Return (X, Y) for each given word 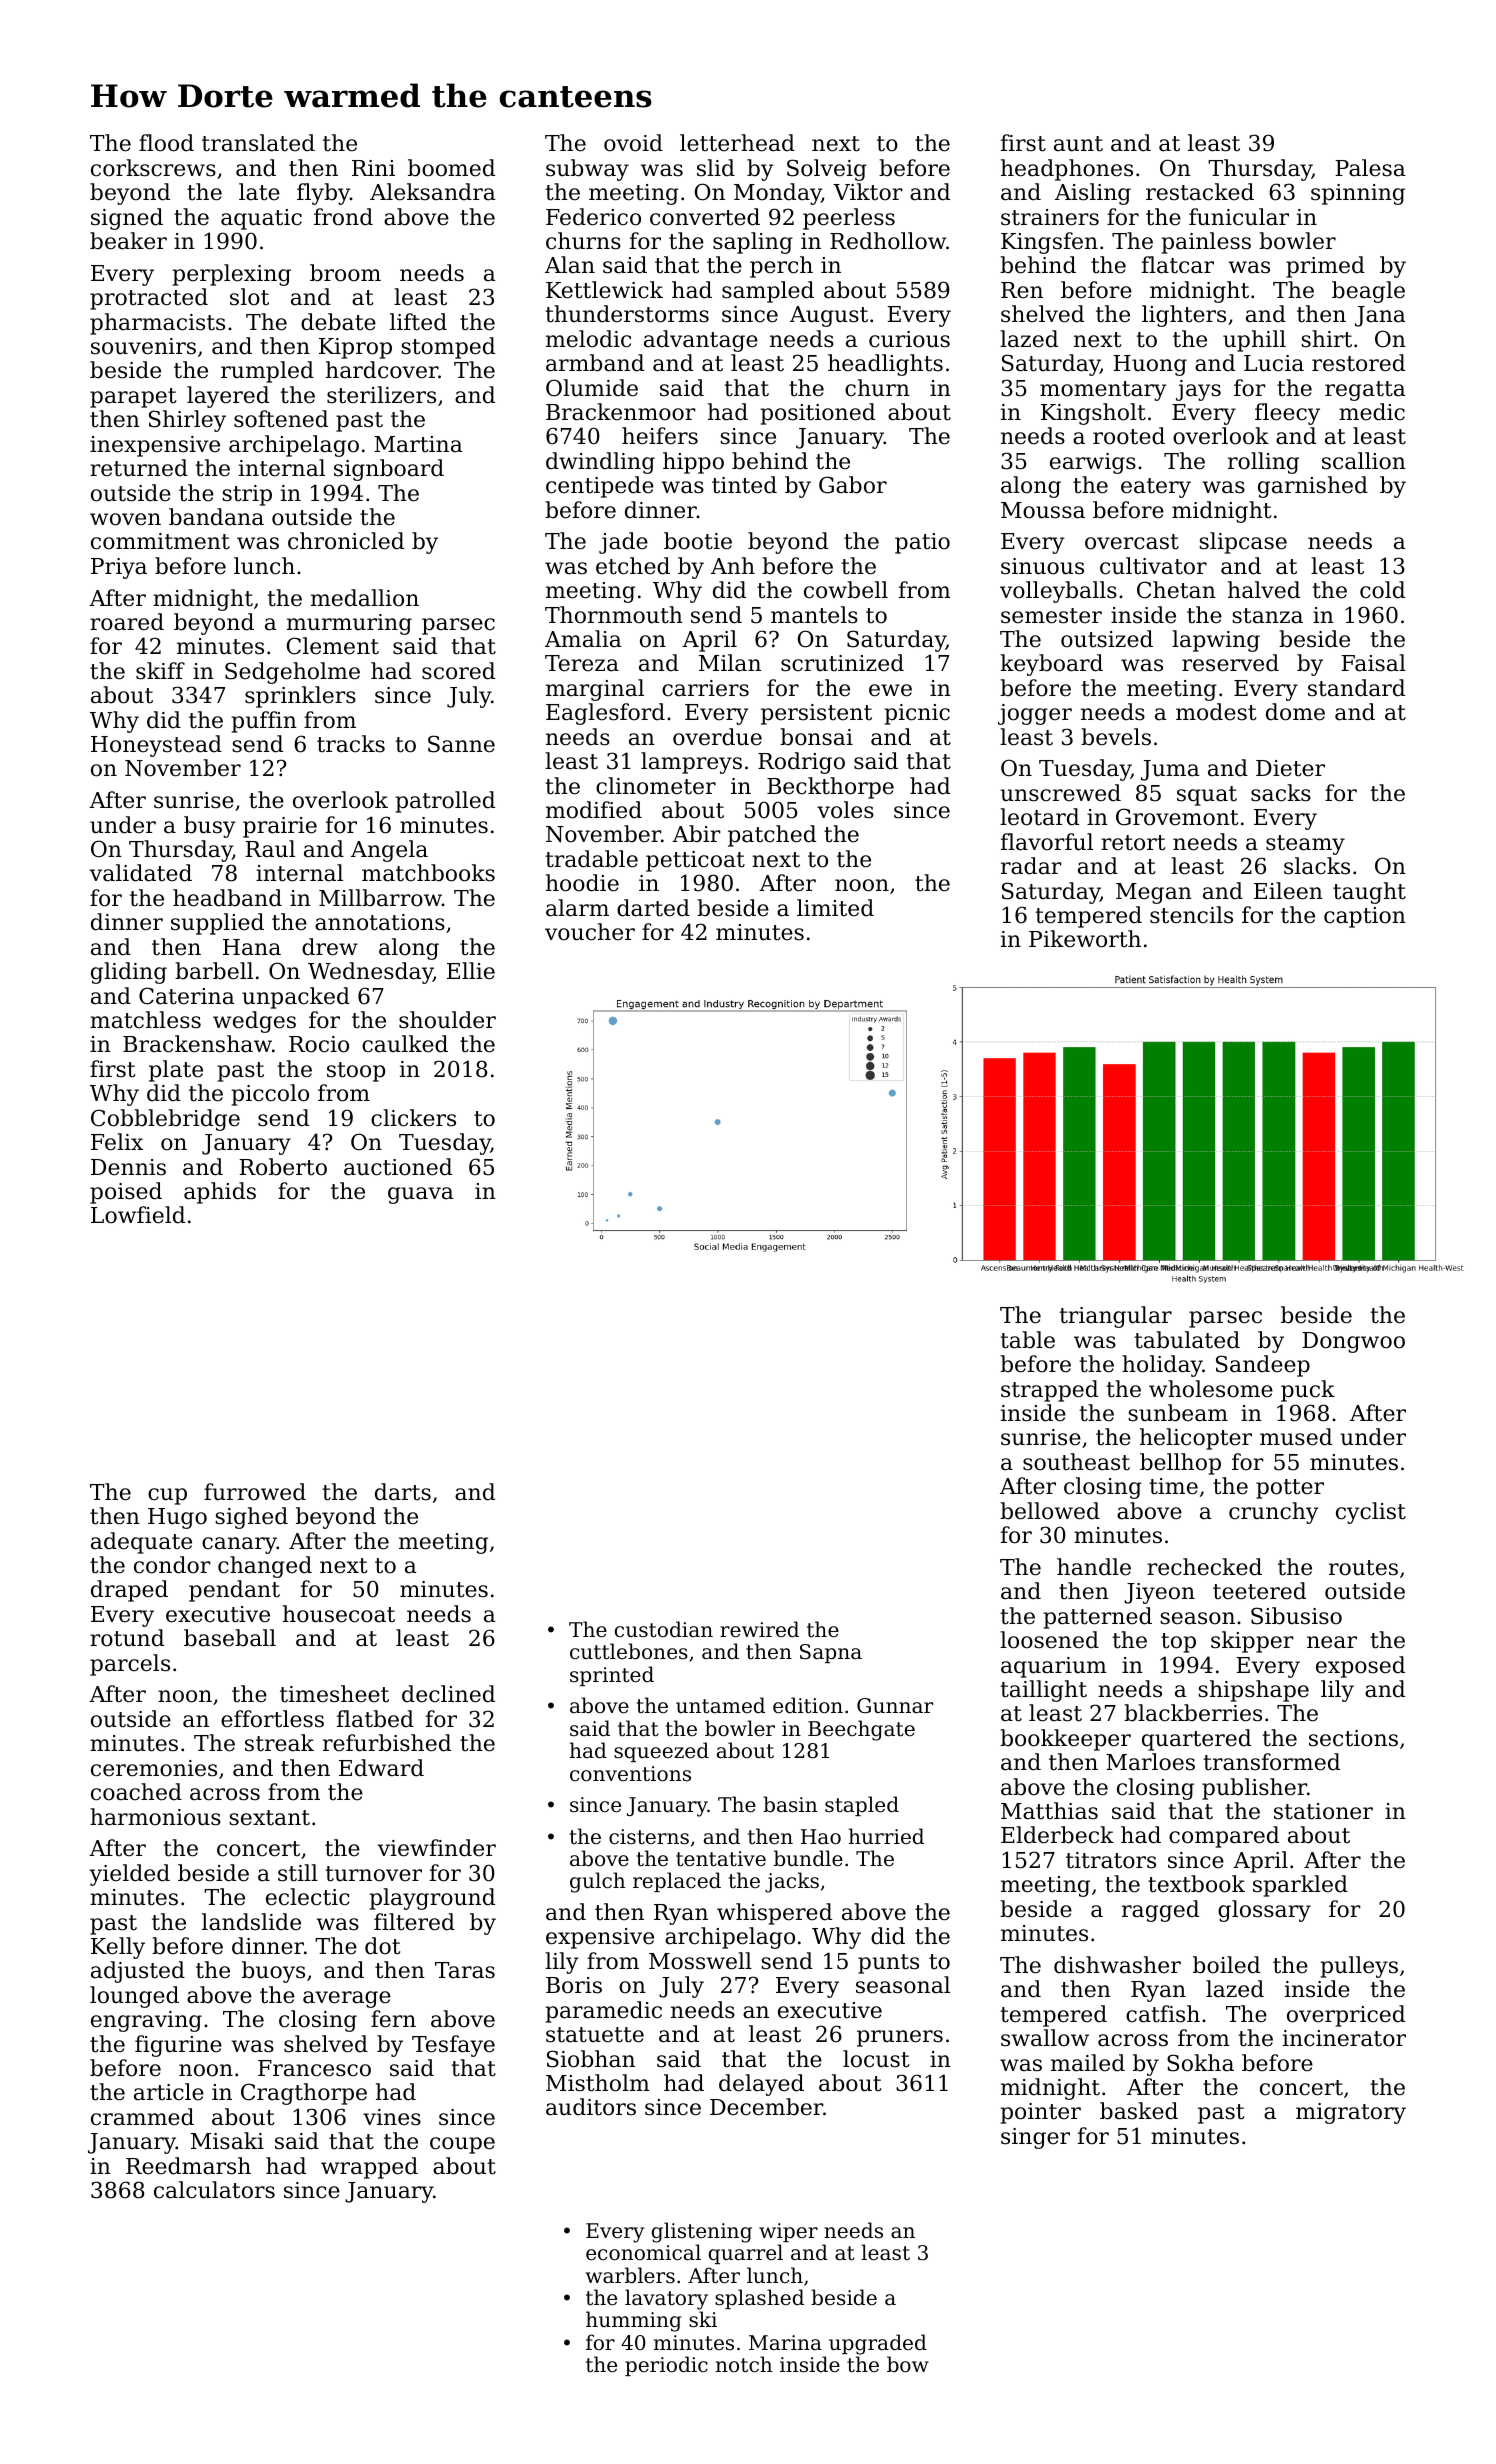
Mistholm (598, 2083)
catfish (1163, 2014)
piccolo (270, 1095)
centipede (600, 487)
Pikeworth (1085, 939)
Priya (119, 568)
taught (1369, 893)
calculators (214, 2190)
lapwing (1216, 641)
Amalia (583, 639)
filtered (414, 1922)
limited (835, 908)
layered (228, 397)
